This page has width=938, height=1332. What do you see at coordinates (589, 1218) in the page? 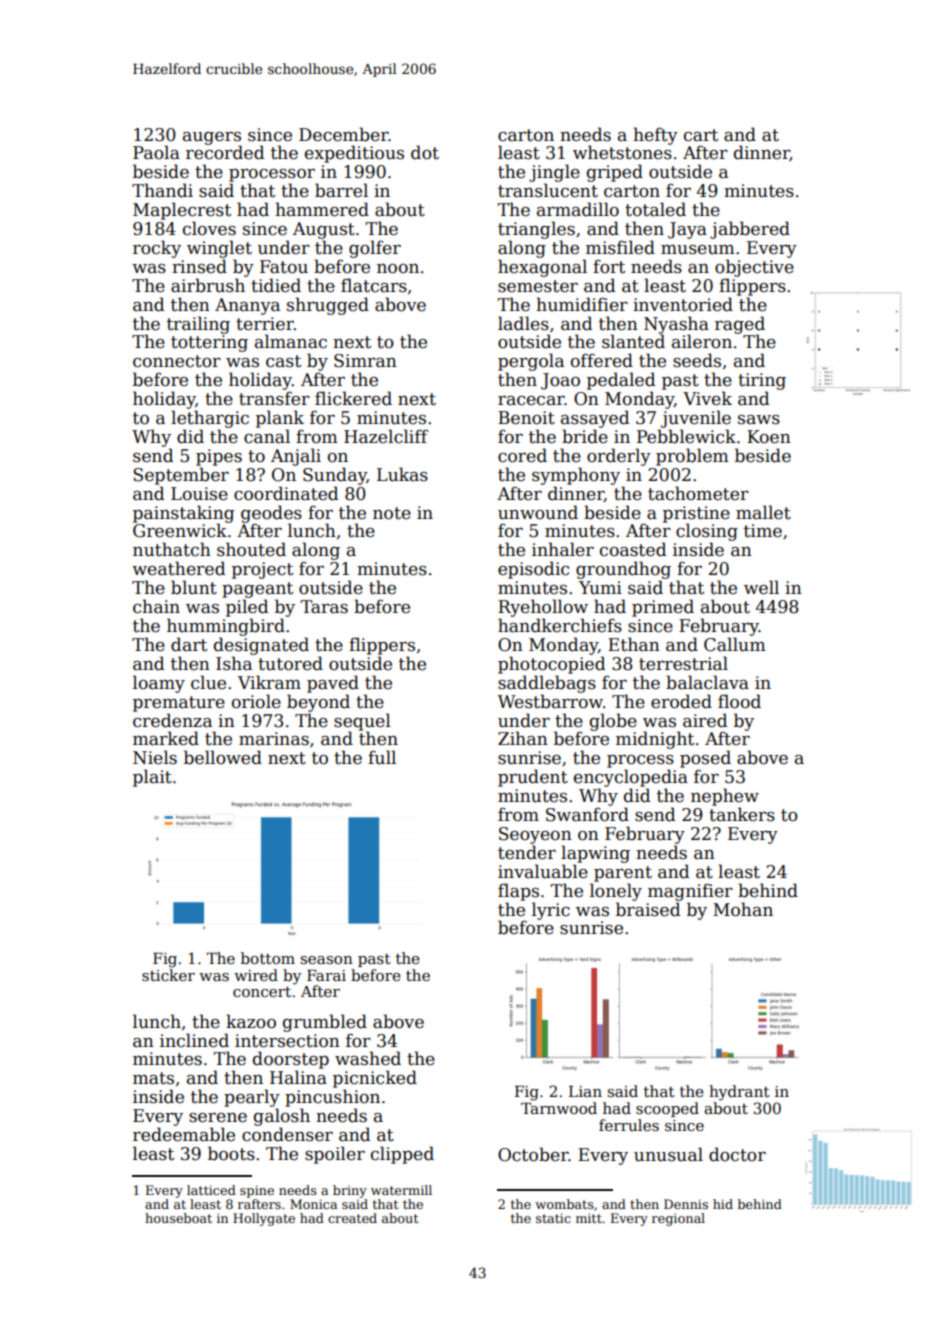
I see `mitt` at bounding box center [589, 1218].
